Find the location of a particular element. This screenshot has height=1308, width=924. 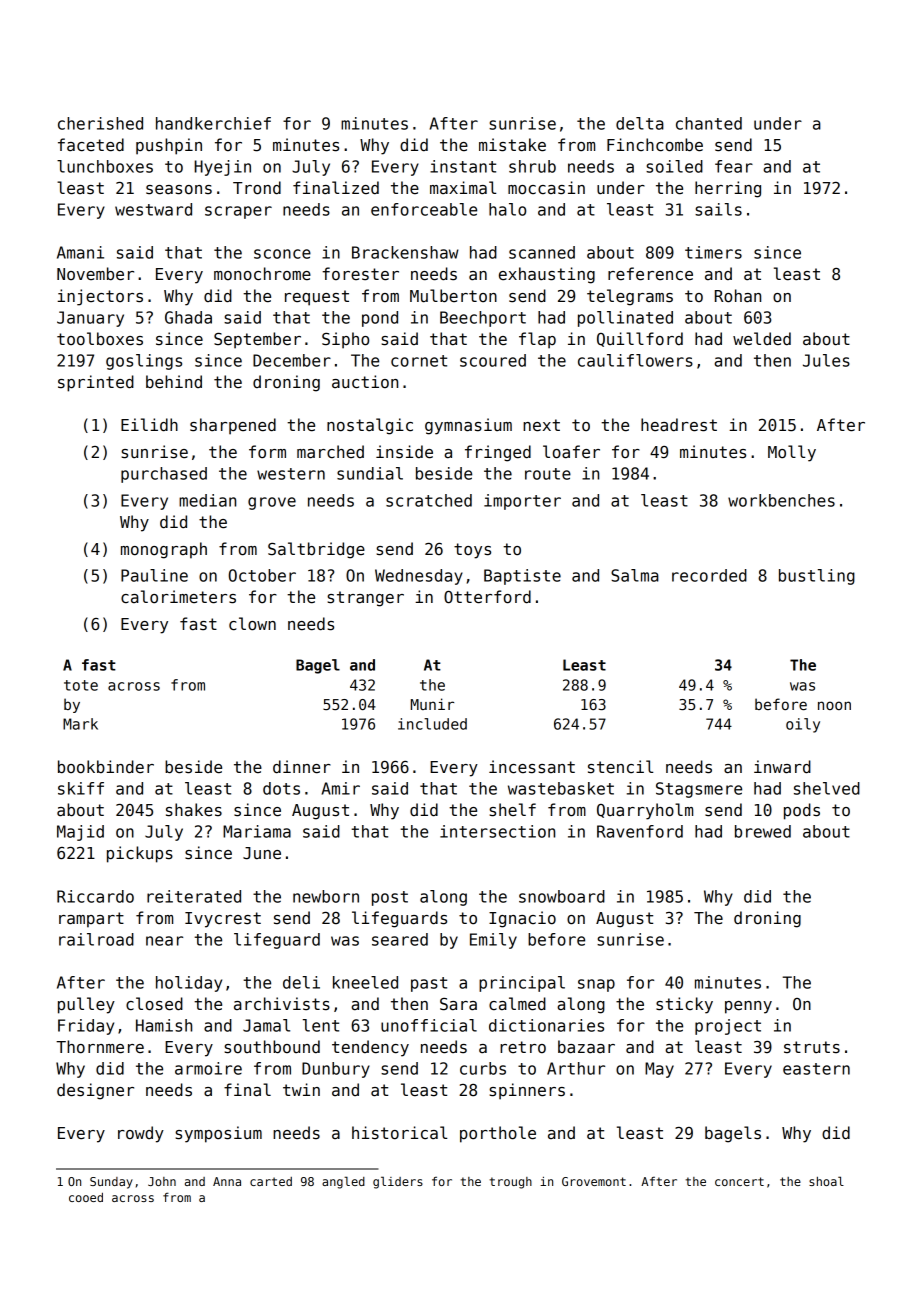

shrub is located at coordinates (532, 166).
